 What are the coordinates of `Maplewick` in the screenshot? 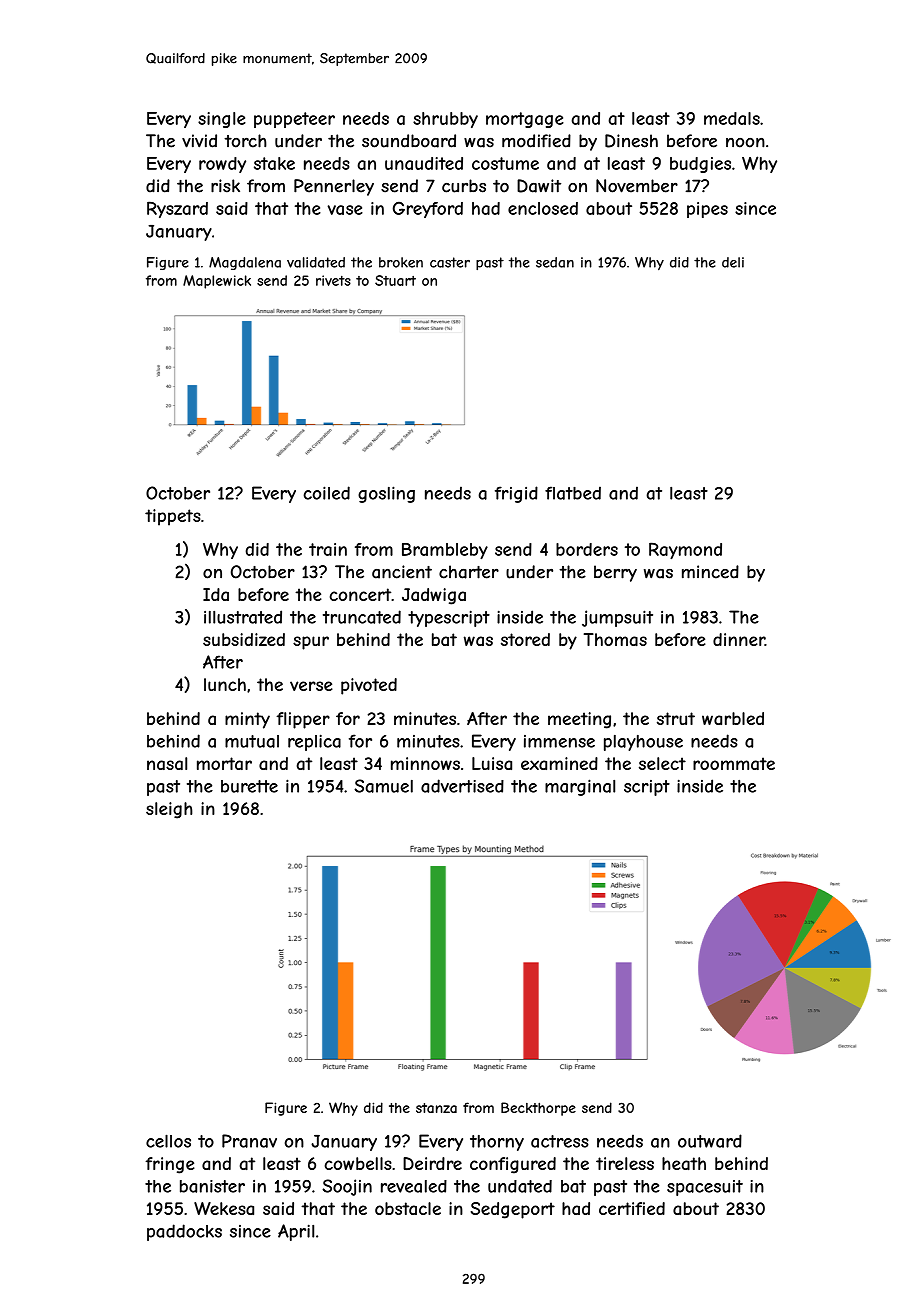 It's located at (217, 282).
